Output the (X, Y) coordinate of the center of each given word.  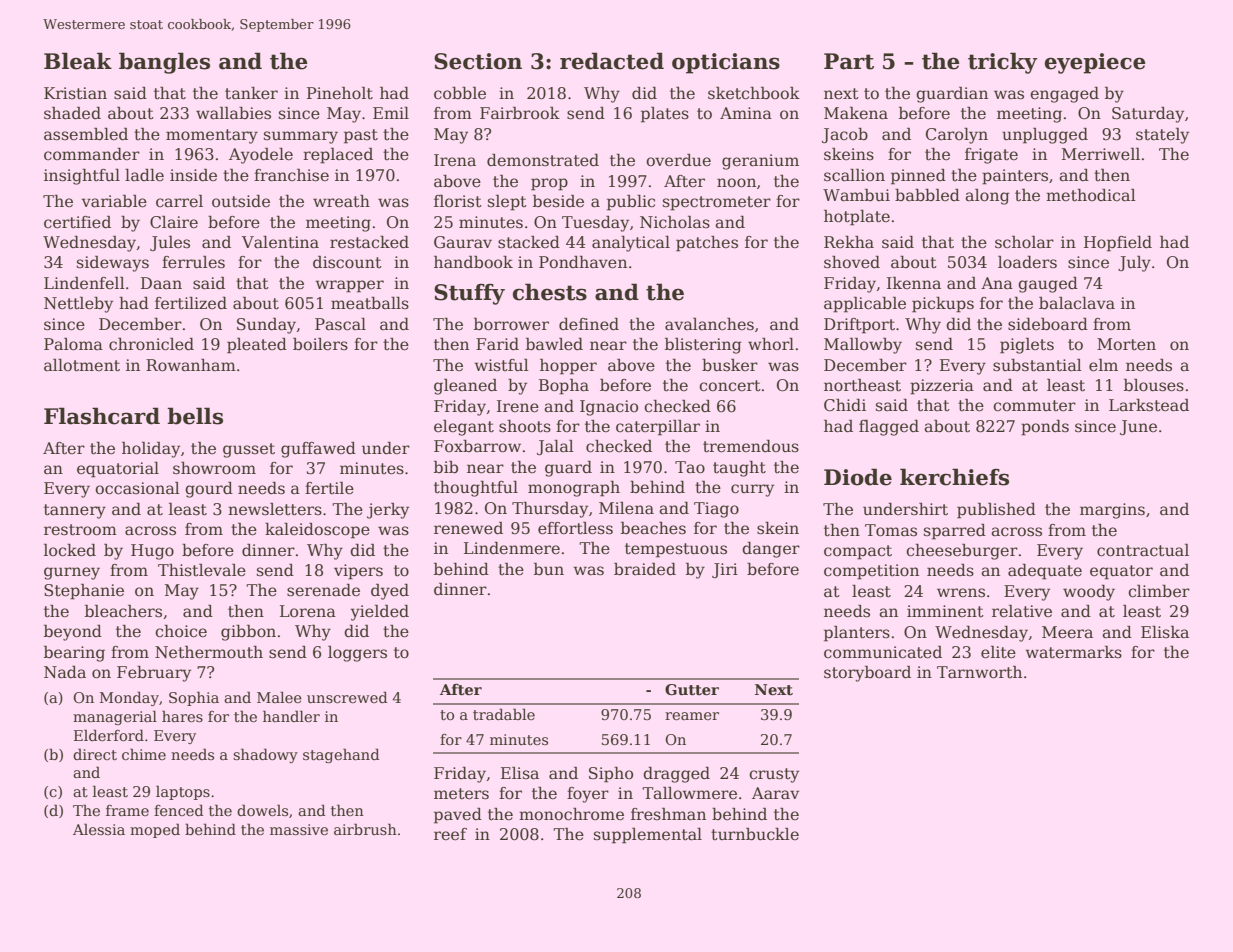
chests (550, 292)
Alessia (99, 829)
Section (478, 61)
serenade (323, 590)
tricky (1002, 63)
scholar (1024, 242)
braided (645, 569)
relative (1022, 611)
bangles (164, 63)
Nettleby (78, 305)
